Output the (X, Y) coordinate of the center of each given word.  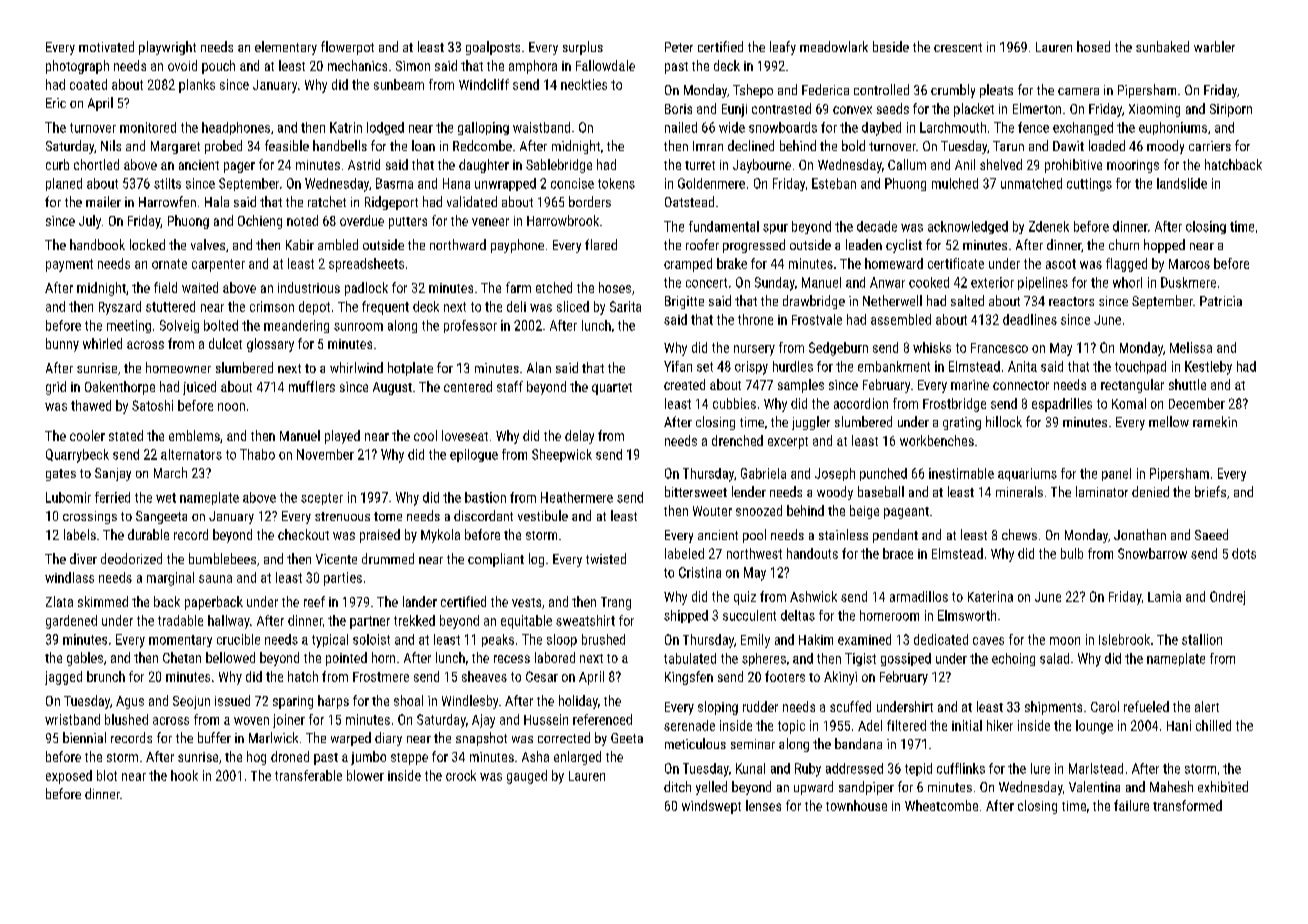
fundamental (724, 226)
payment (69, 265)
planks (197, 86)
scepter (322, 499)
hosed (1093, 46)
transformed (1187, 805)
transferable (308, 775)
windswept (711, 807)
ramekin (1215, 421)
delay (579, 437)
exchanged (1083, 128)
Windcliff (484, 84)
